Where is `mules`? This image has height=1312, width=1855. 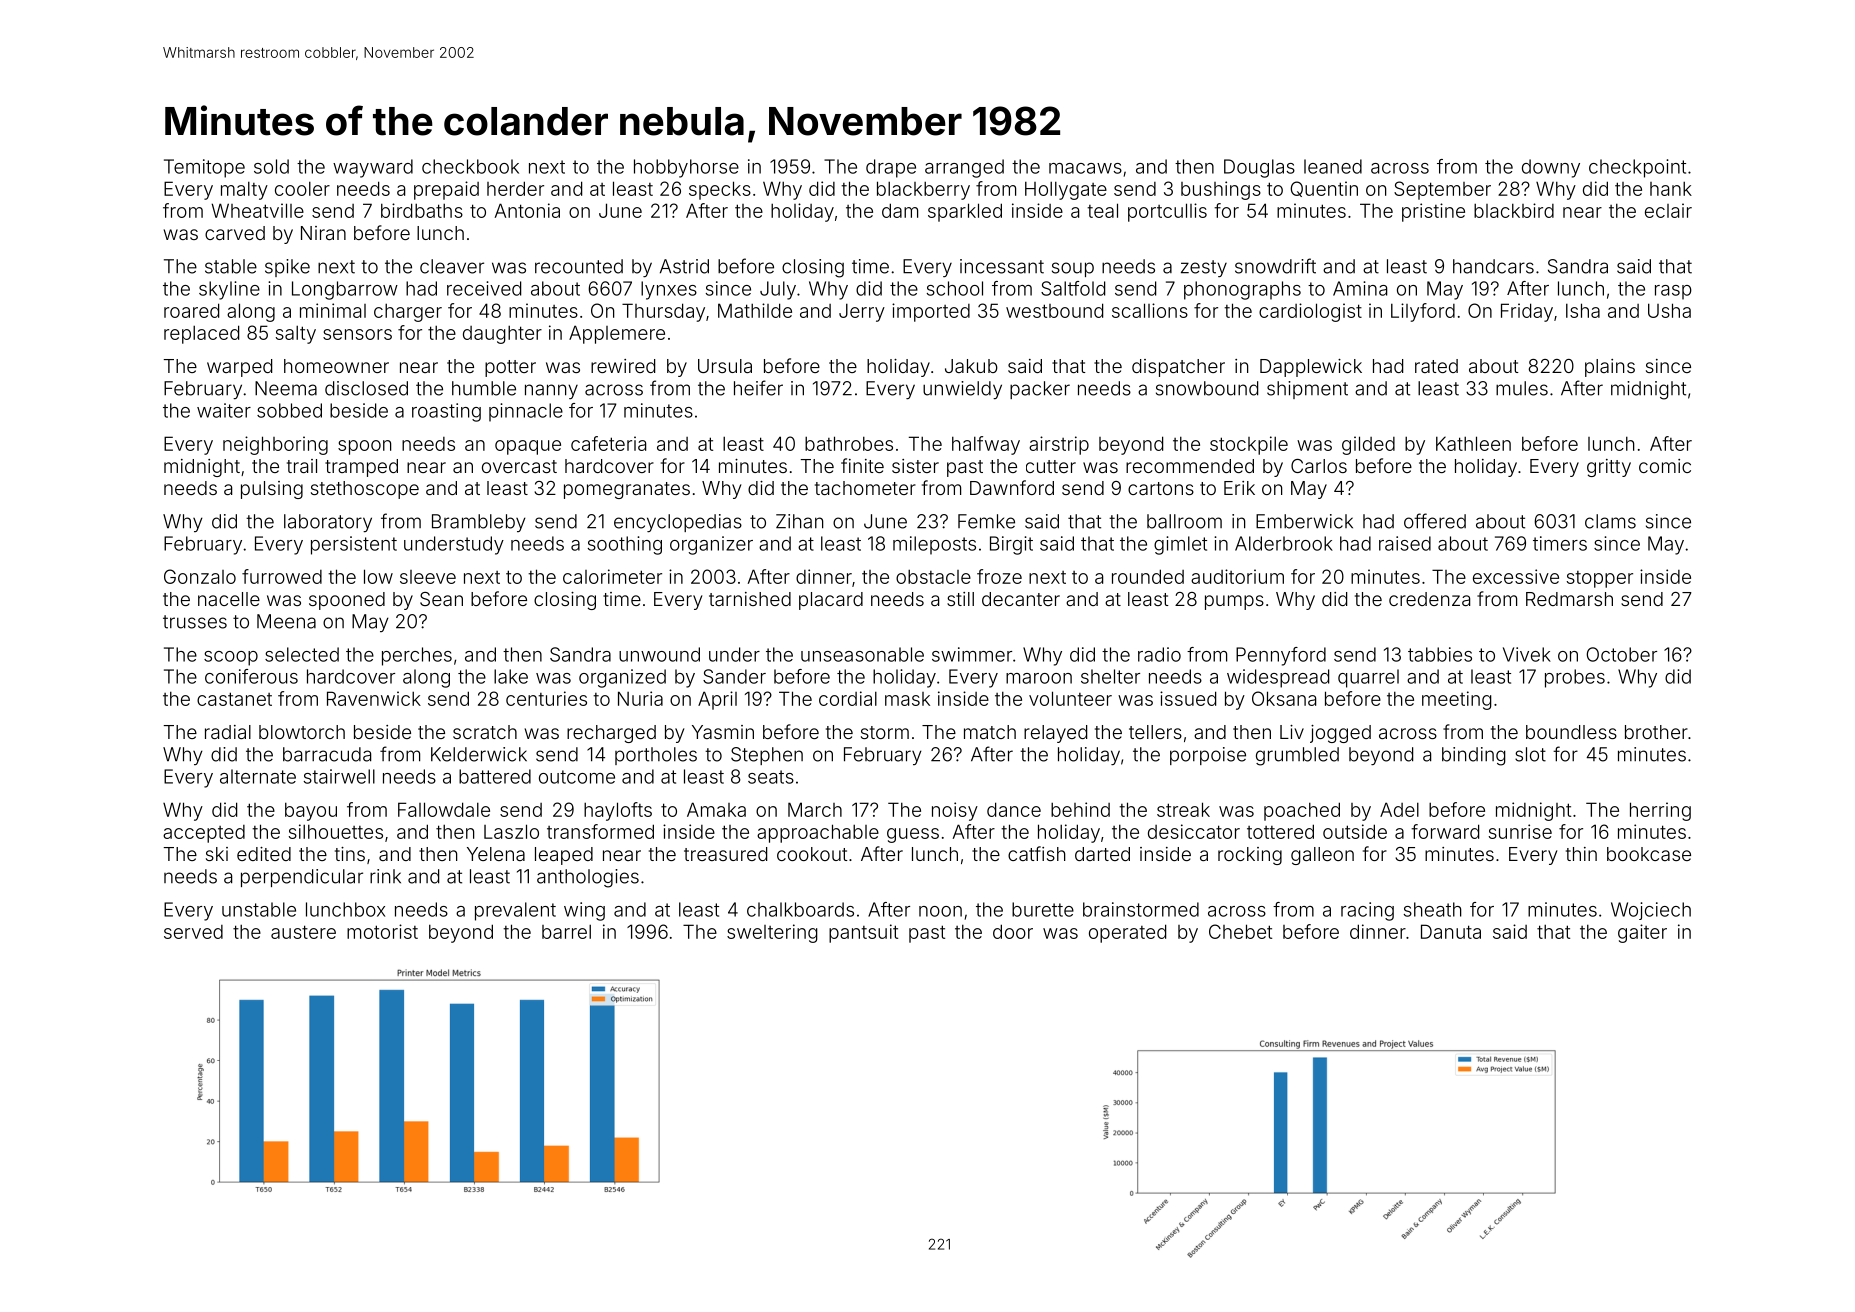 mules is located at coordinates (1522, 388).
